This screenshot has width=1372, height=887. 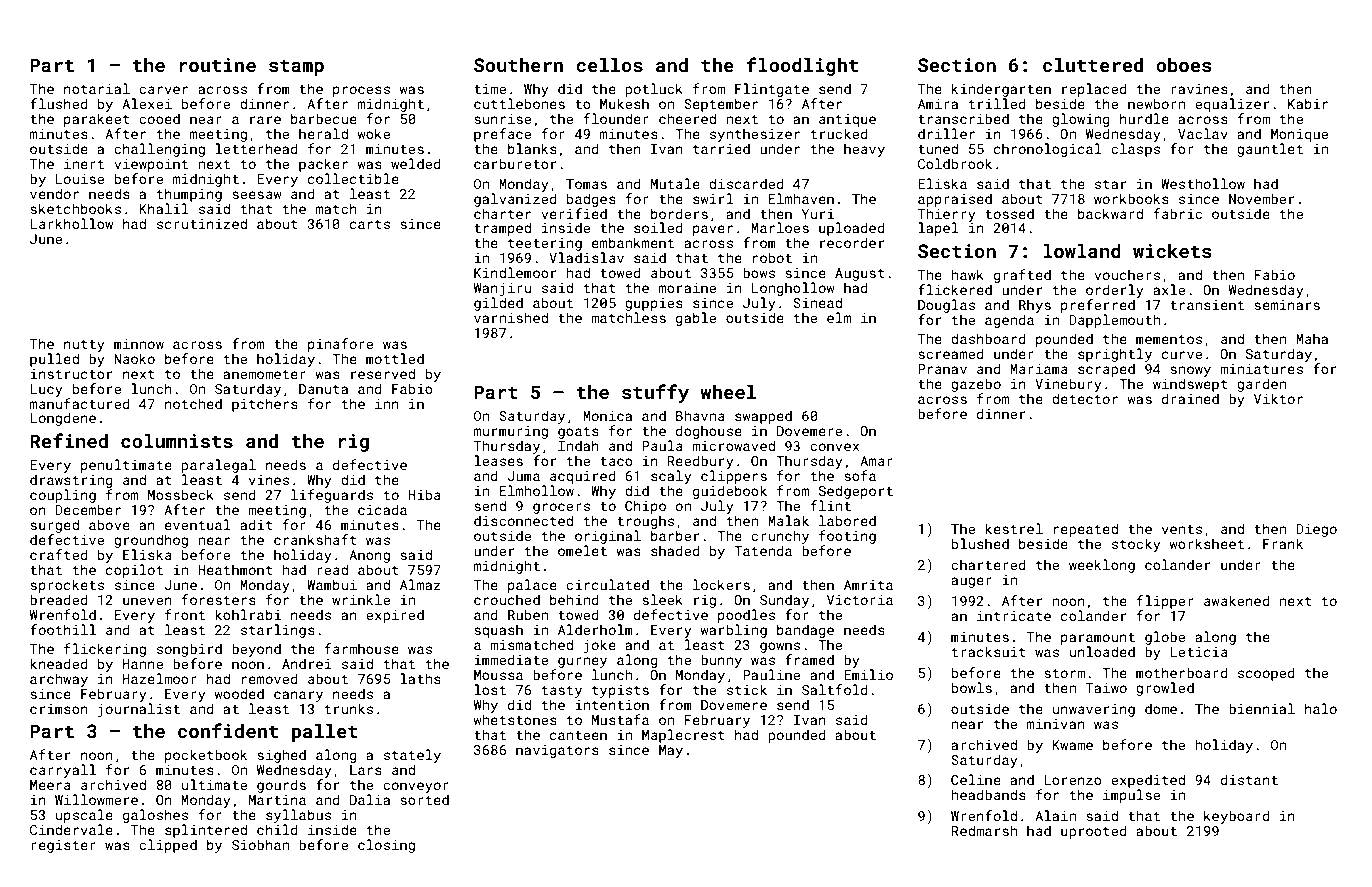 I want to click on Yuri, so click(x=818, y=214).
